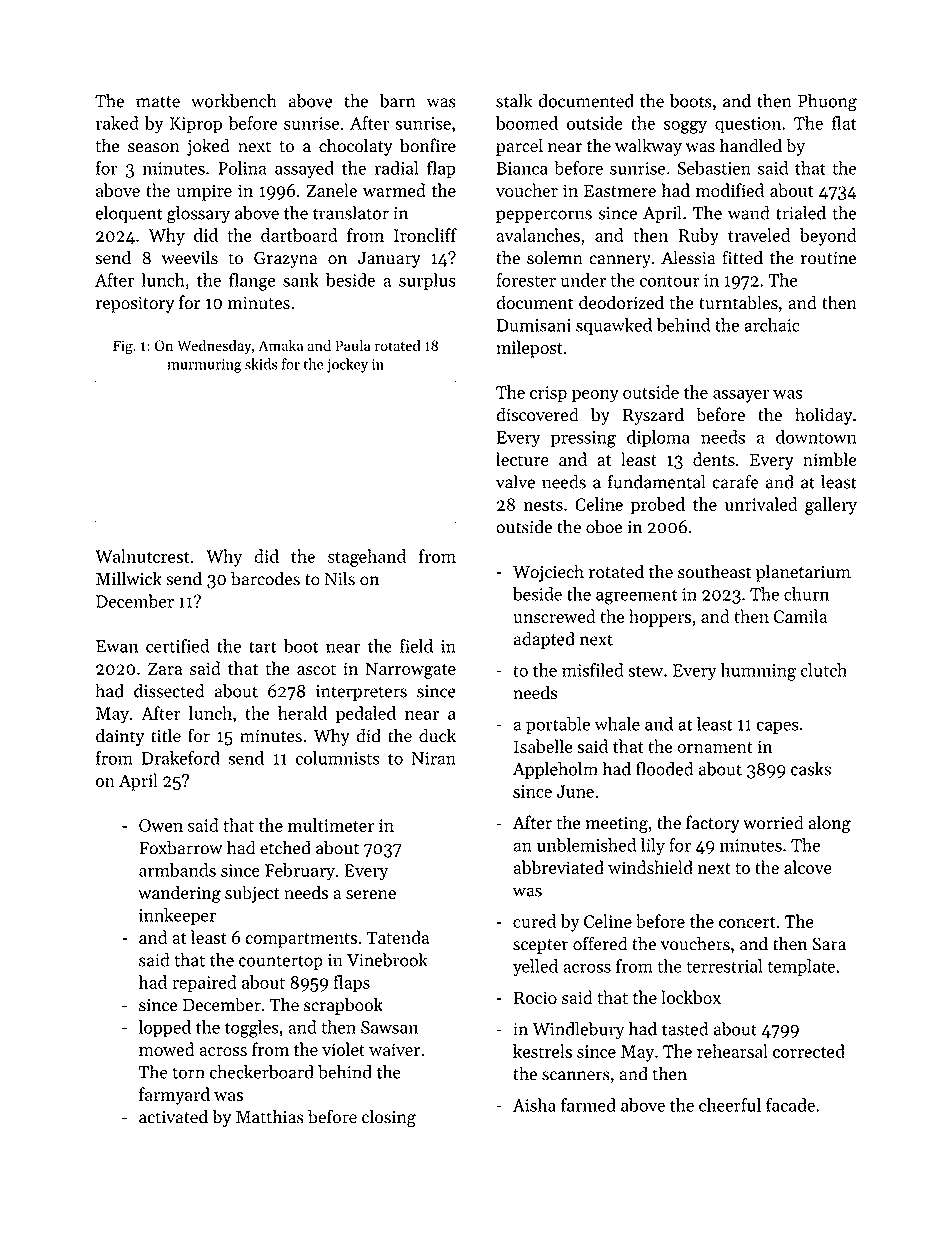  Describe the element at coordinates (751, 145) in the page. I see `handled` at that location.
